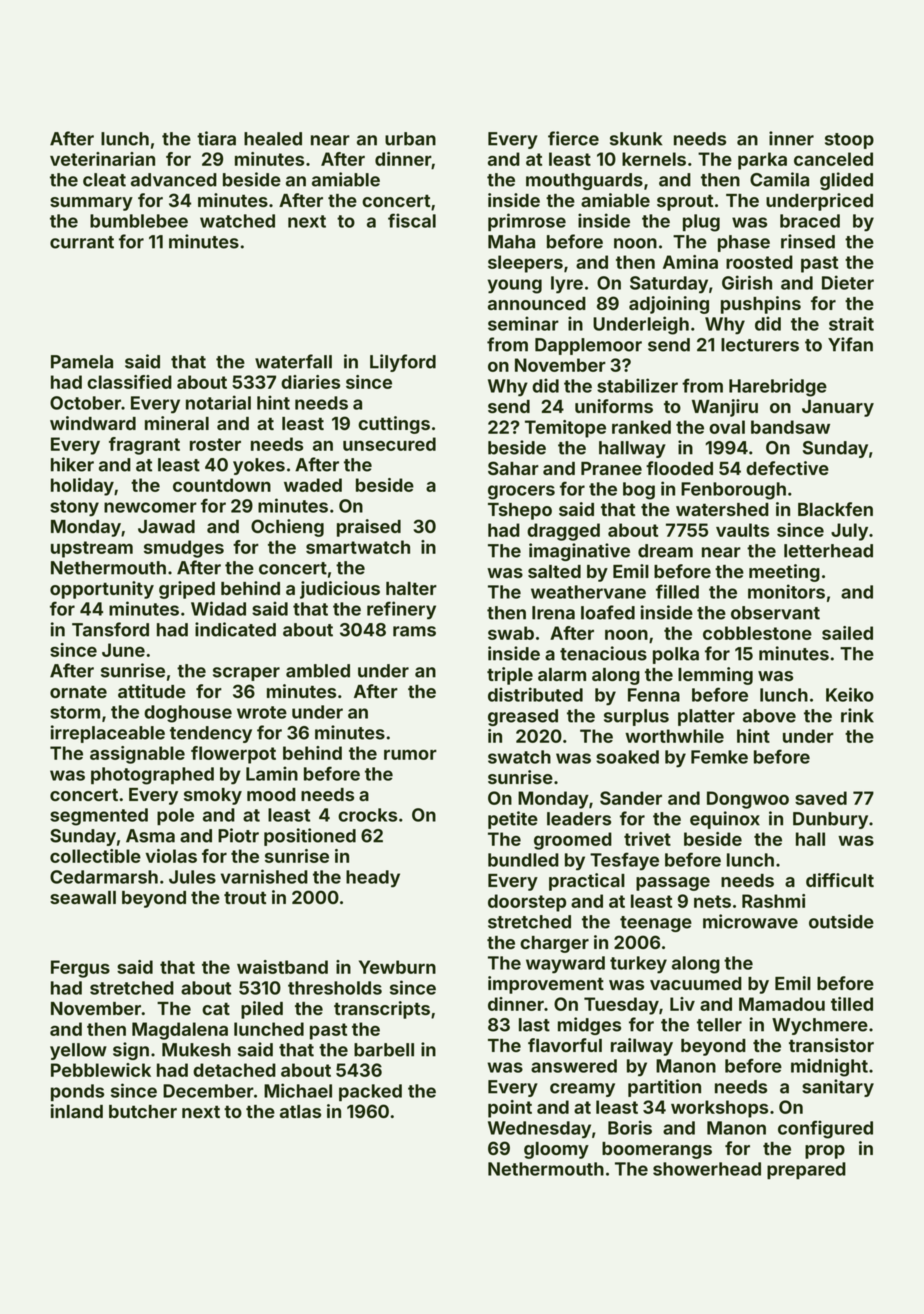 Image resolution: width=924 pixels, height=1314 pixels. Describe the element at coordinates (384, 1050) in the screenshot. I see `barbell` at that location.
